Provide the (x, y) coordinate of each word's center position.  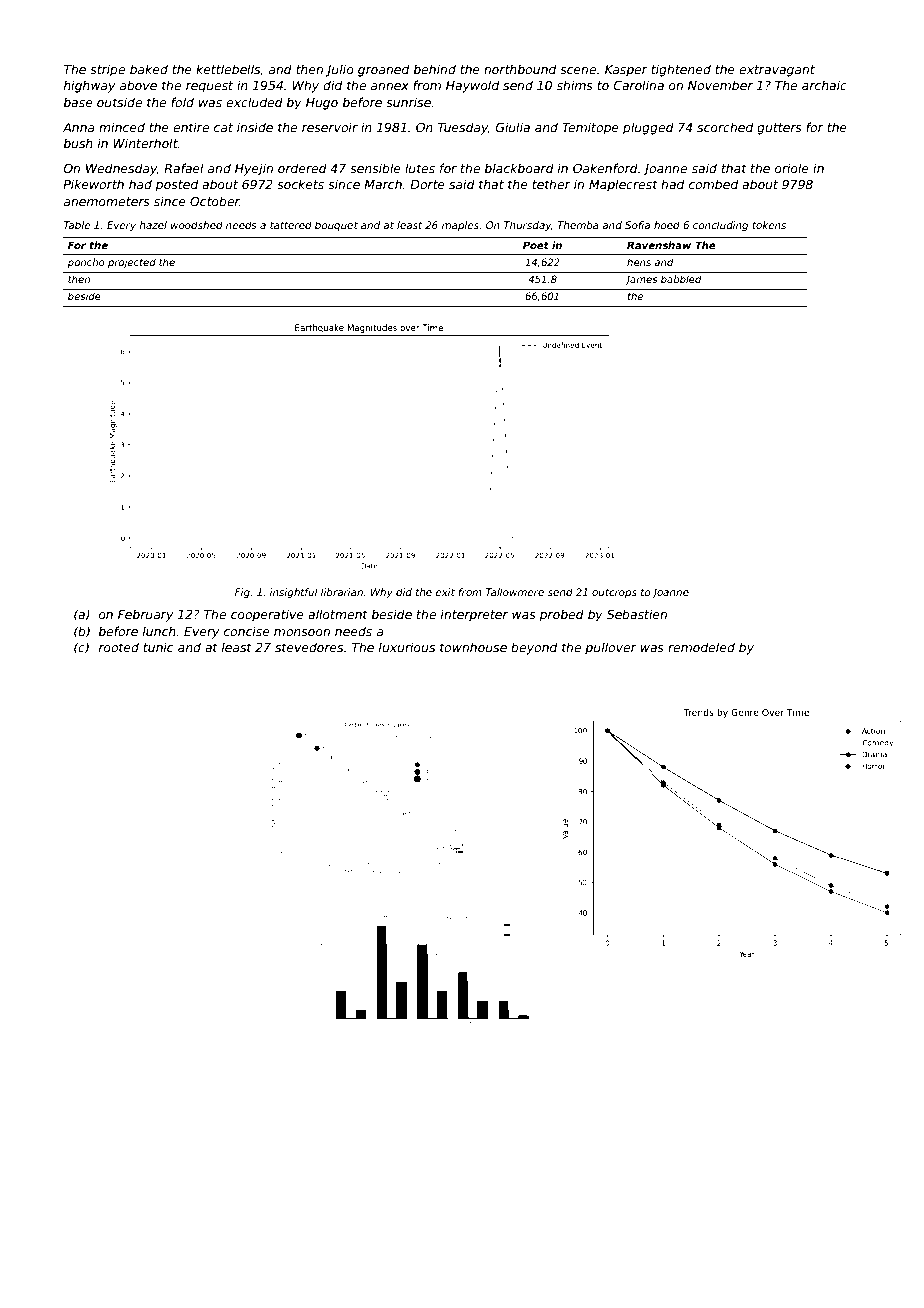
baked (149, 69)
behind (435, 69)
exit (445, 592)
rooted (119, 647)
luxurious (407, 647)
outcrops (614, 593)
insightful (294, 593)
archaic (824, 85)
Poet (536, 245)
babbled (681, 279)
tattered (291, 225)
